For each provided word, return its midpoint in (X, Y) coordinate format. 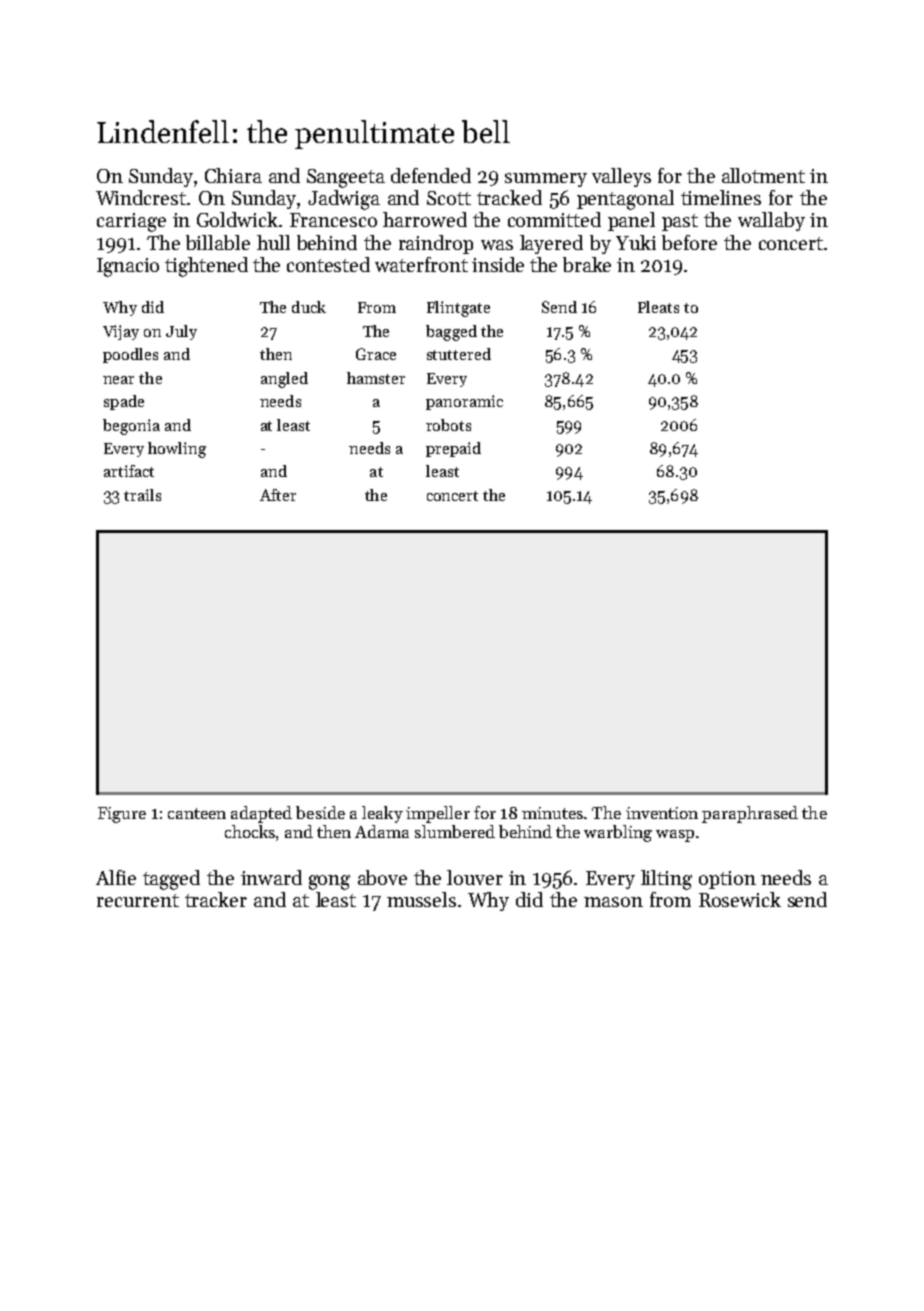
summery (546, 180)
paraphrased (750, 814)
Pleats (658, 307)
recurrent (138, 900)
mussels (421, 899)
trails (142, 495)
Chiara (233, 175)
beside (320, 812)
